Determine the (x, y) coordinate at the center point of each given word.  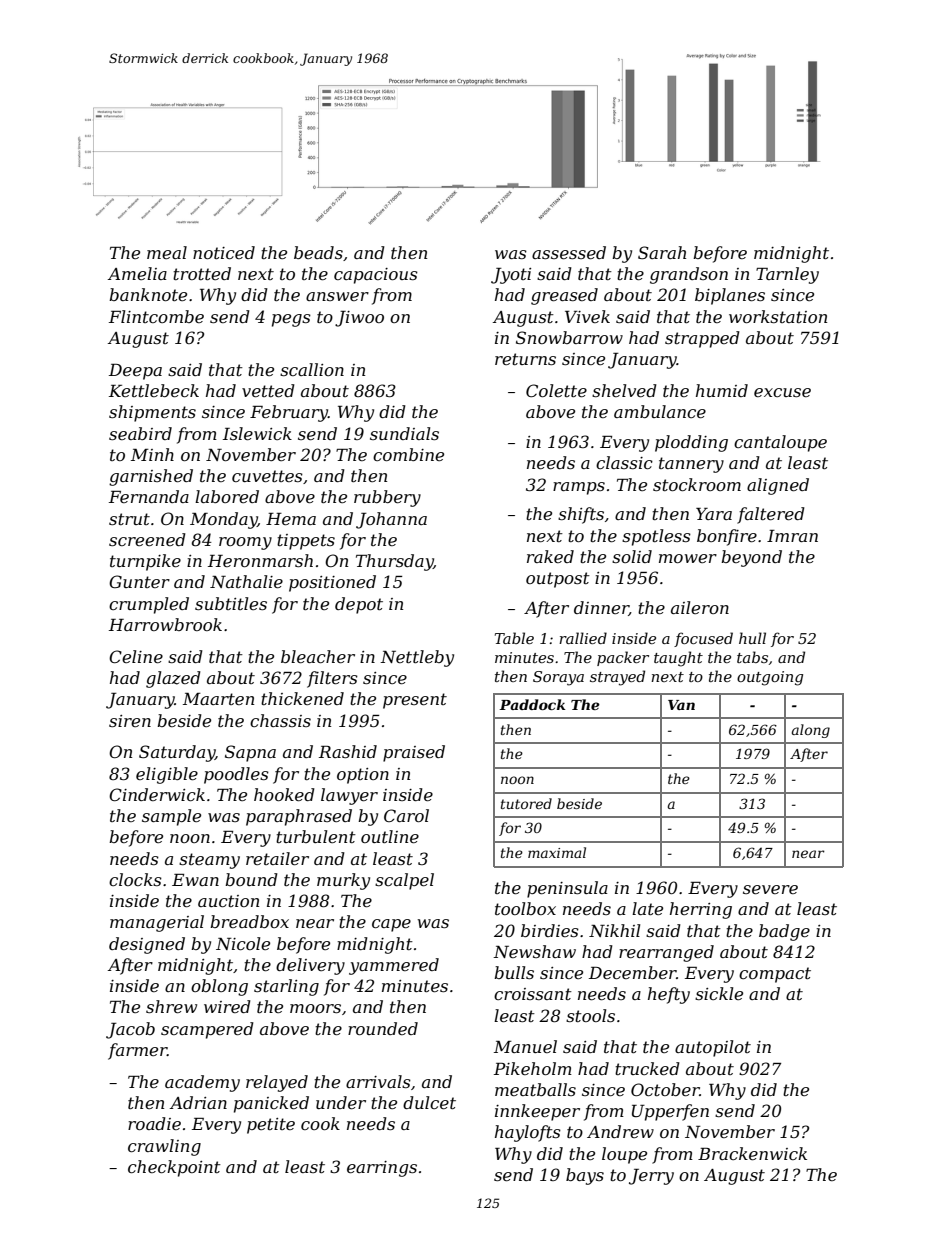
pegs (291, 320)
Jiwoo (359, 319)
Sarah (662, 252)
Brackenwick (752, 1153)
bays (585, 1176)
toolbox (525, 908)
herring (701, 910)
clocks (135, 879)
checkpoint (174, 1168)
